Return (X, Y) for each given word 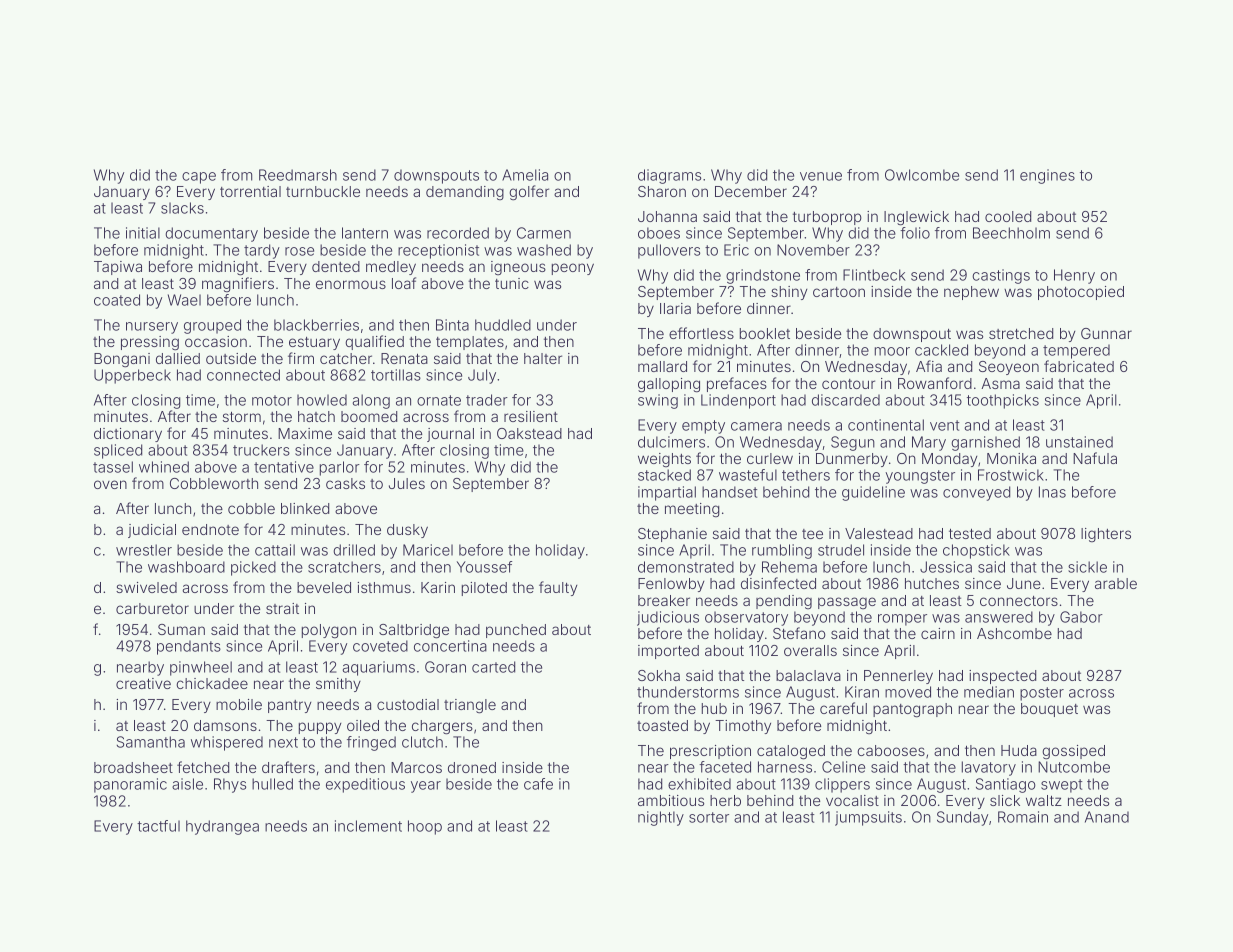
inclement (368, 826)
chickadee (212, 683)
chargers (442, 727)
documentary (211, 234)
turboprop (827, 218)
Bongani (122, 360)
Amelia (525, 175)
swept (1062, 786)
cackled (941, 350)
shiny (789, 293)
